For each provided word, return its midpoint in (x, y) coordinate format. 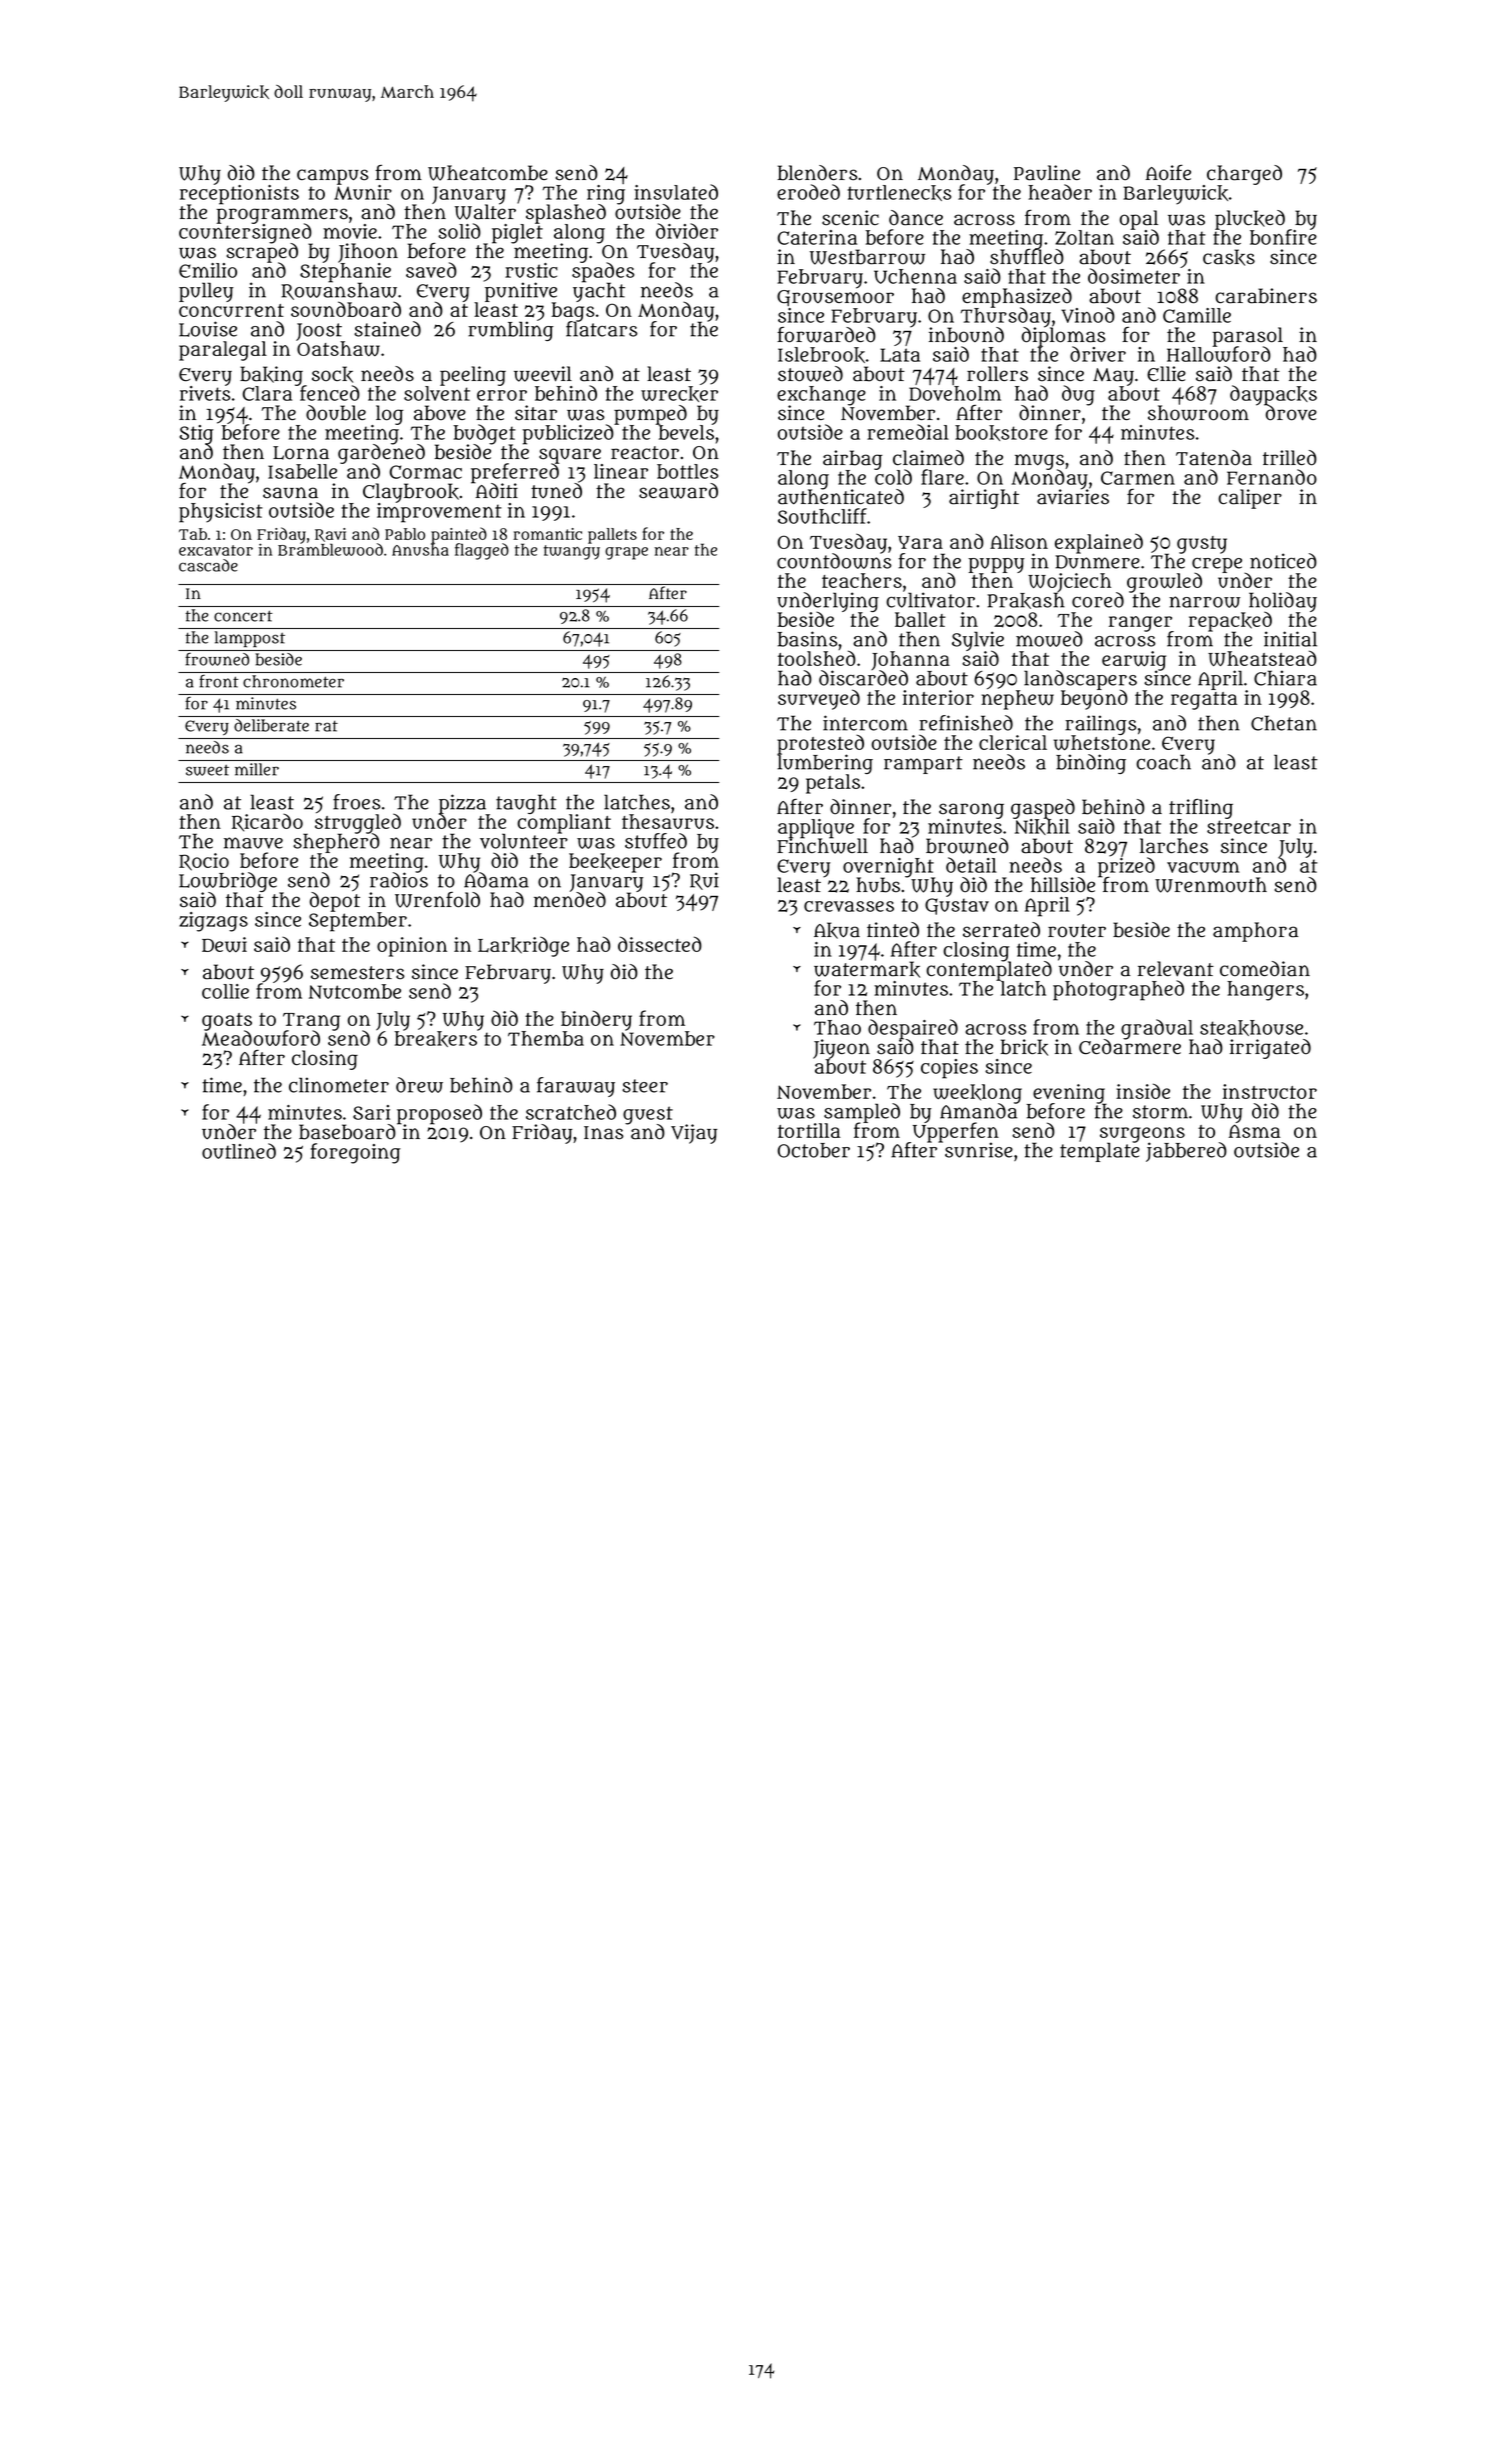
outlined (239, 1151)
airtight (984, 499)
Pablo (405, 534)
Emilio (208, 270)
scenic (850, 218)
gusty (1202, 545)
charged (1244, 175)
